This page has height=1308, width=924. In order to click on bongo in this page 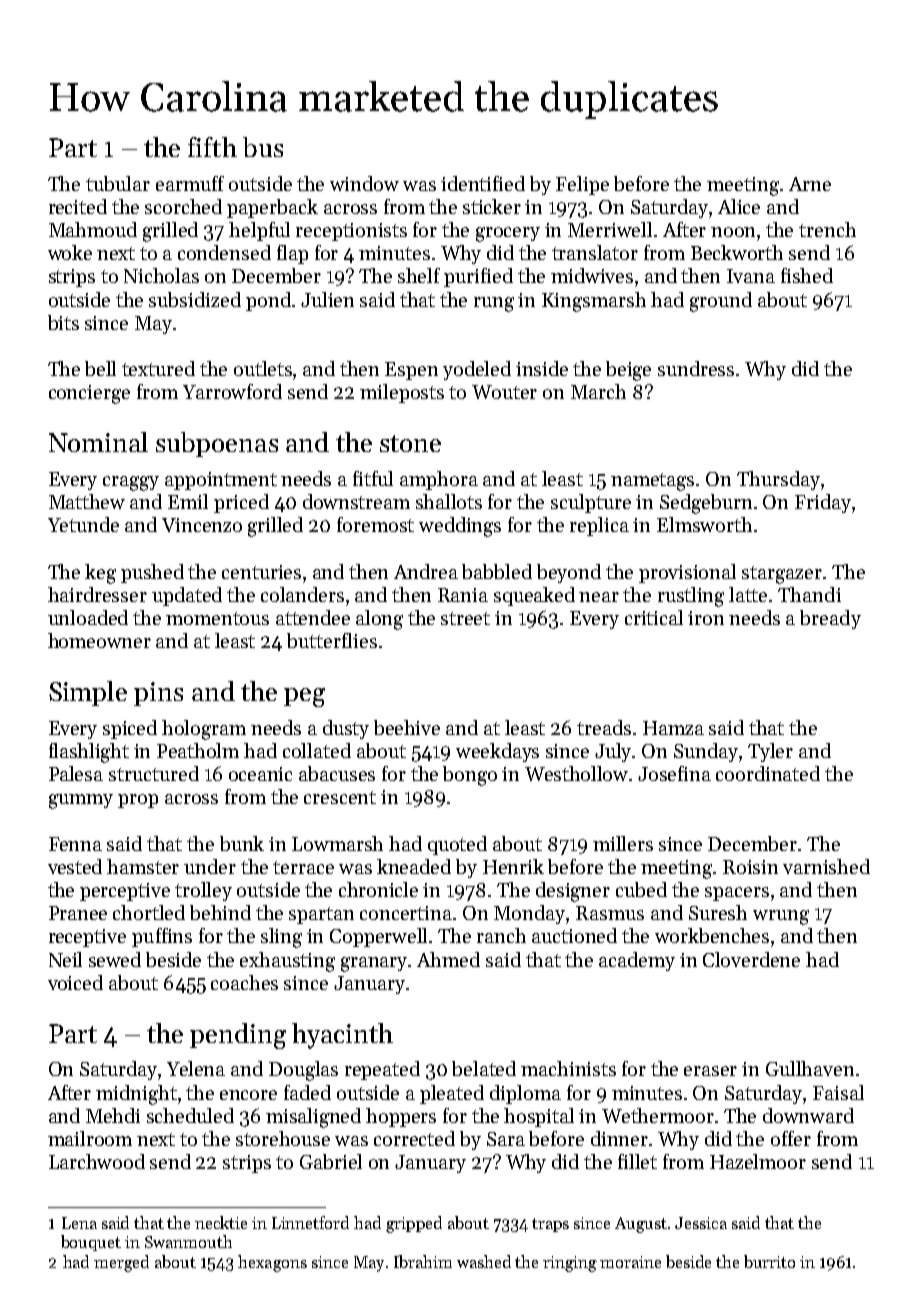, I will do `click(470, 776)`.
